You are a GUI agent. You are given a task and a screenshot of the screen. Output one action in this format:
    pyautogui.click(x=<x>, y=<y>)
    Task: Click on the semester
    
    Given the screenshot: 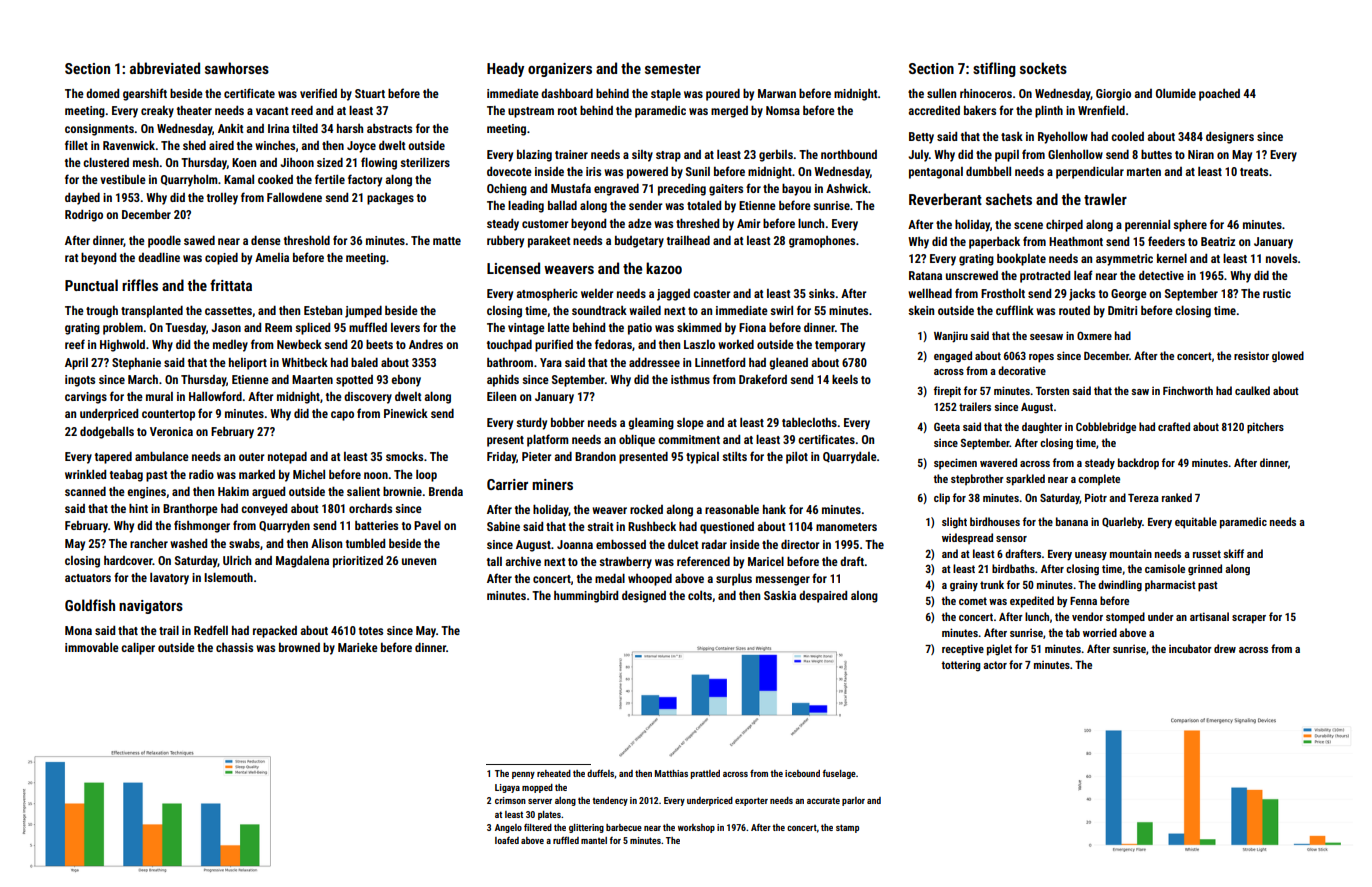 What is the action you would take?
    pyautogui.click(x=673, y=69)
